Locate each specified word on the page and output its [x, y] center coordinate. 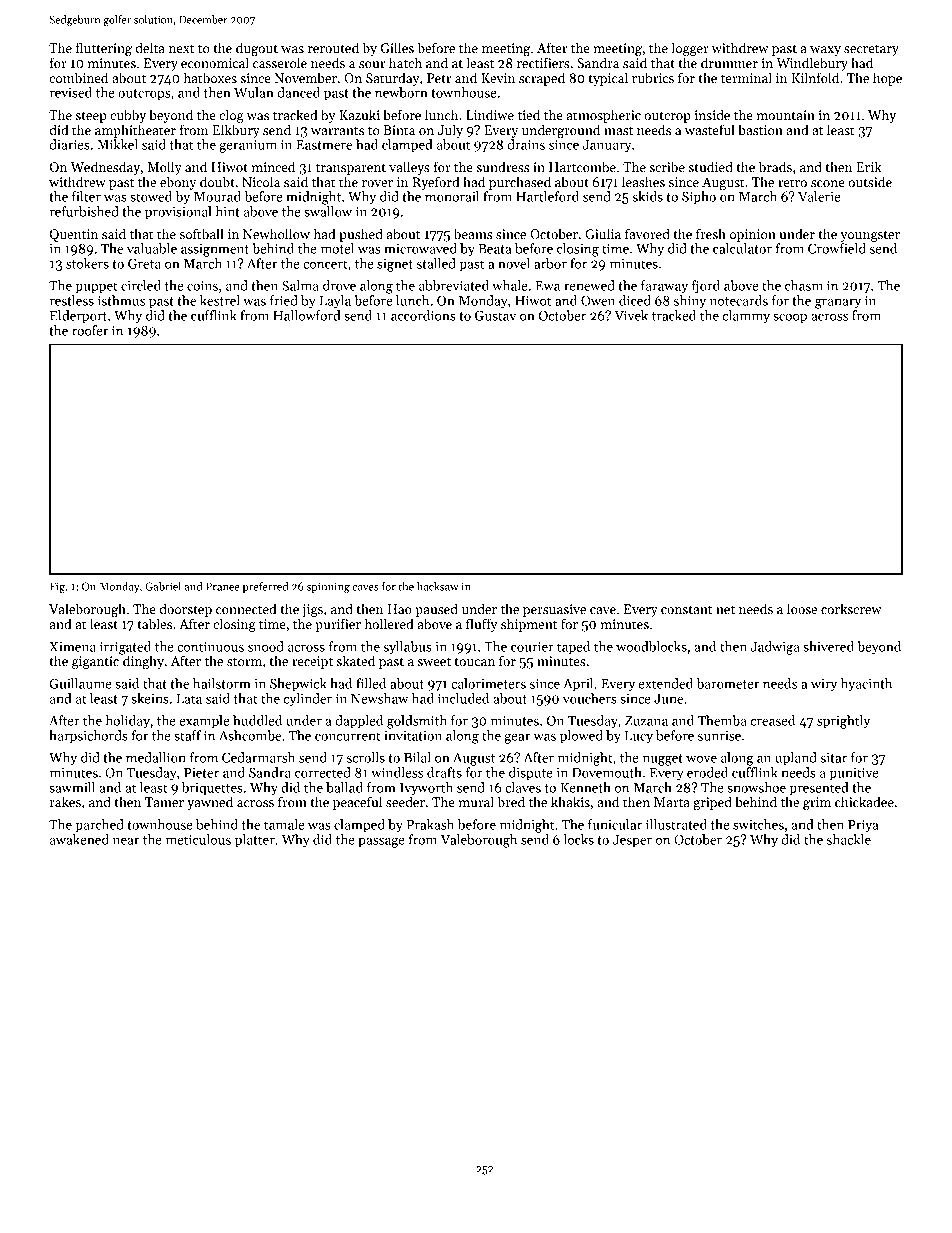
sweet [434, 661]
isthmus [121, 300]
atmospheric [604, 116]
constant [686, 609]
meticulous [198, 839]
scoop [790, 319]
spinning [328, 587]
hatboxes [210, 77]
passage [381, 843]
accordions [423, 315]
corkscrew [851, 608]
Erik [869, 166]
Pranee [223, 586]
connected [246, 608]
